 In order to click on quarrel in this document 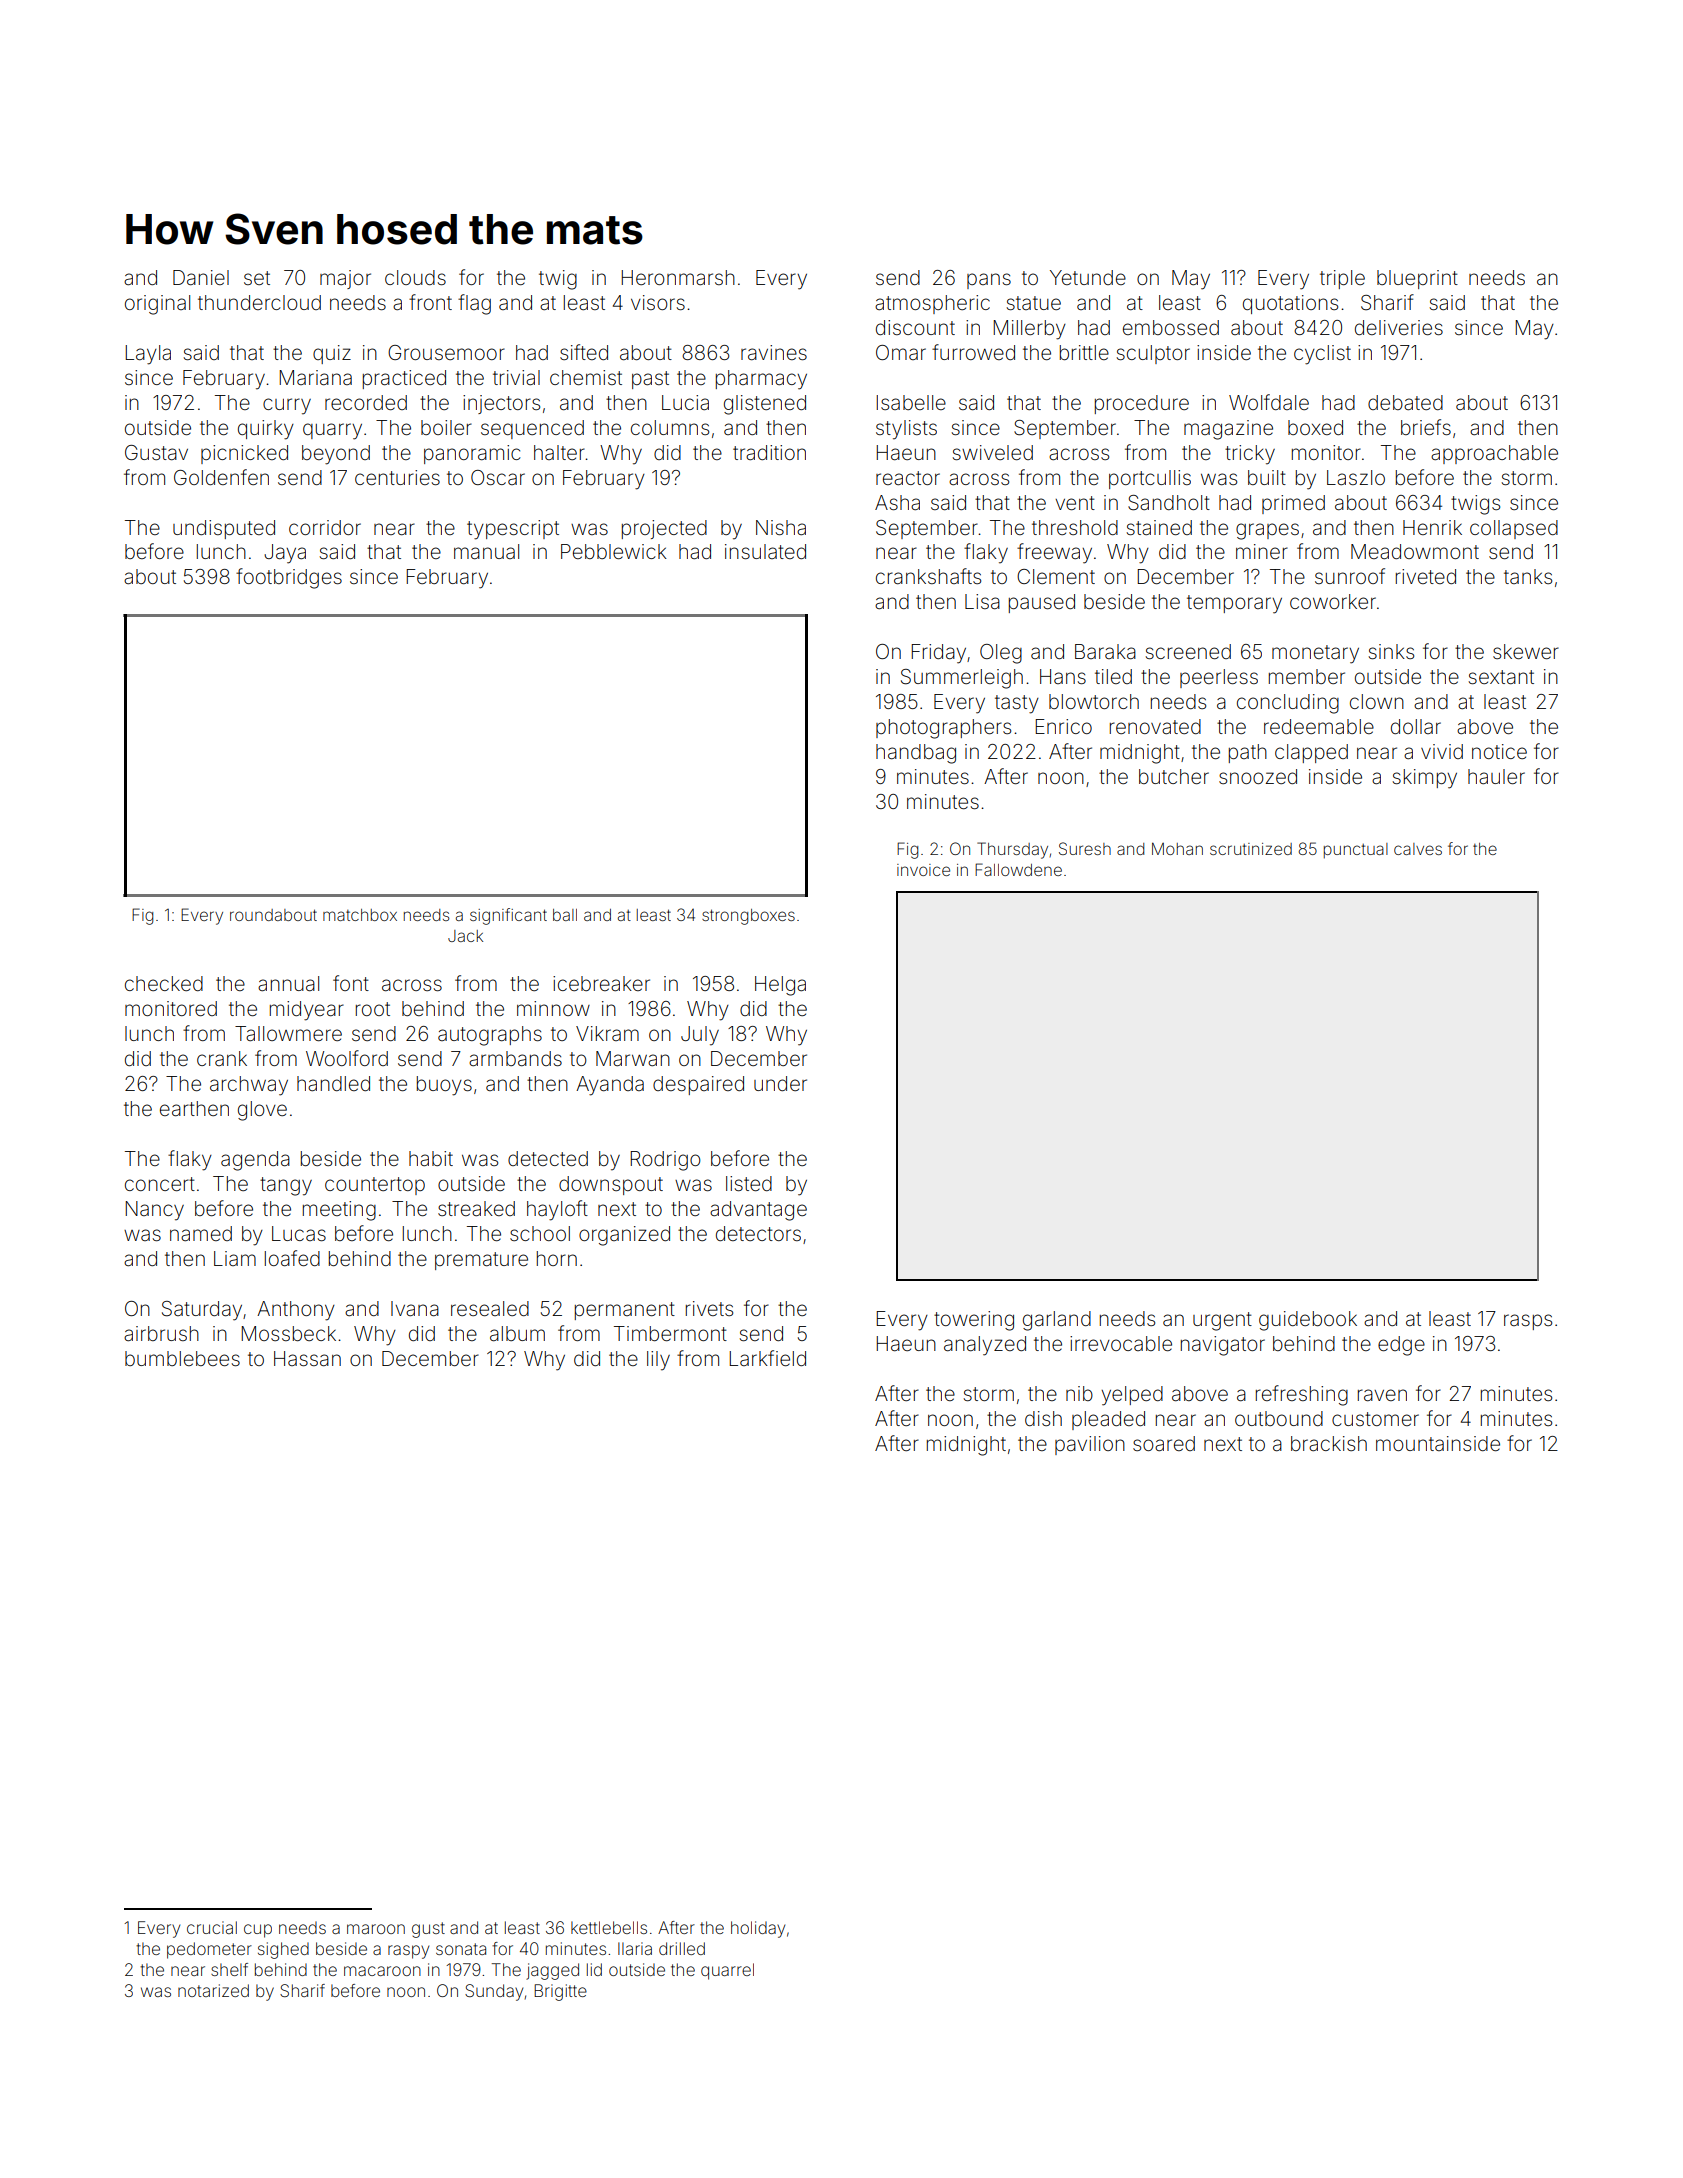, I will do `click(727, 1971)`.
